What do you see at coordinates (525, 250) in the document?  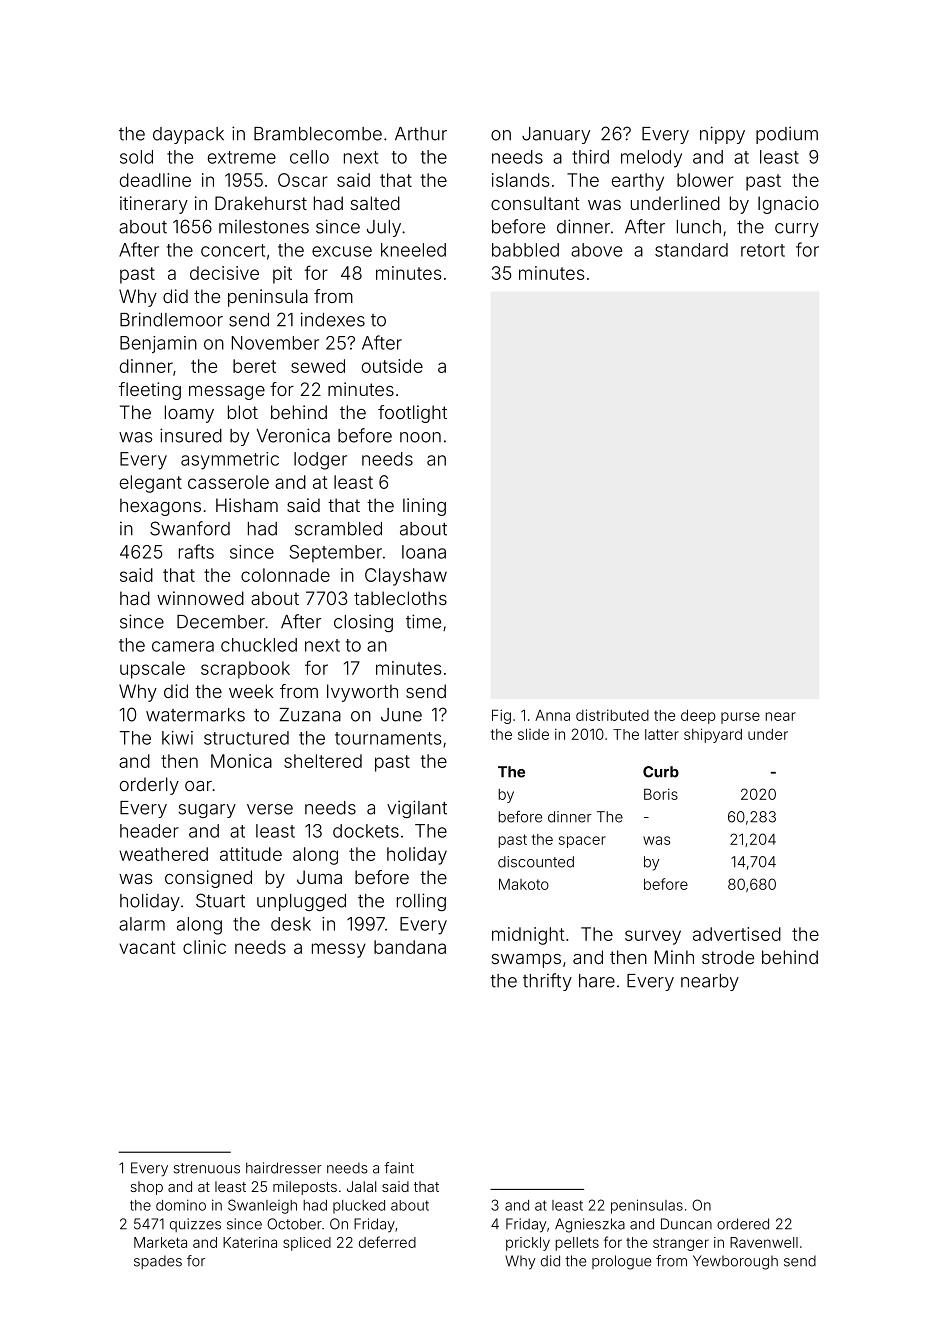 I see `babbled` at bounding box center [525, 250].
